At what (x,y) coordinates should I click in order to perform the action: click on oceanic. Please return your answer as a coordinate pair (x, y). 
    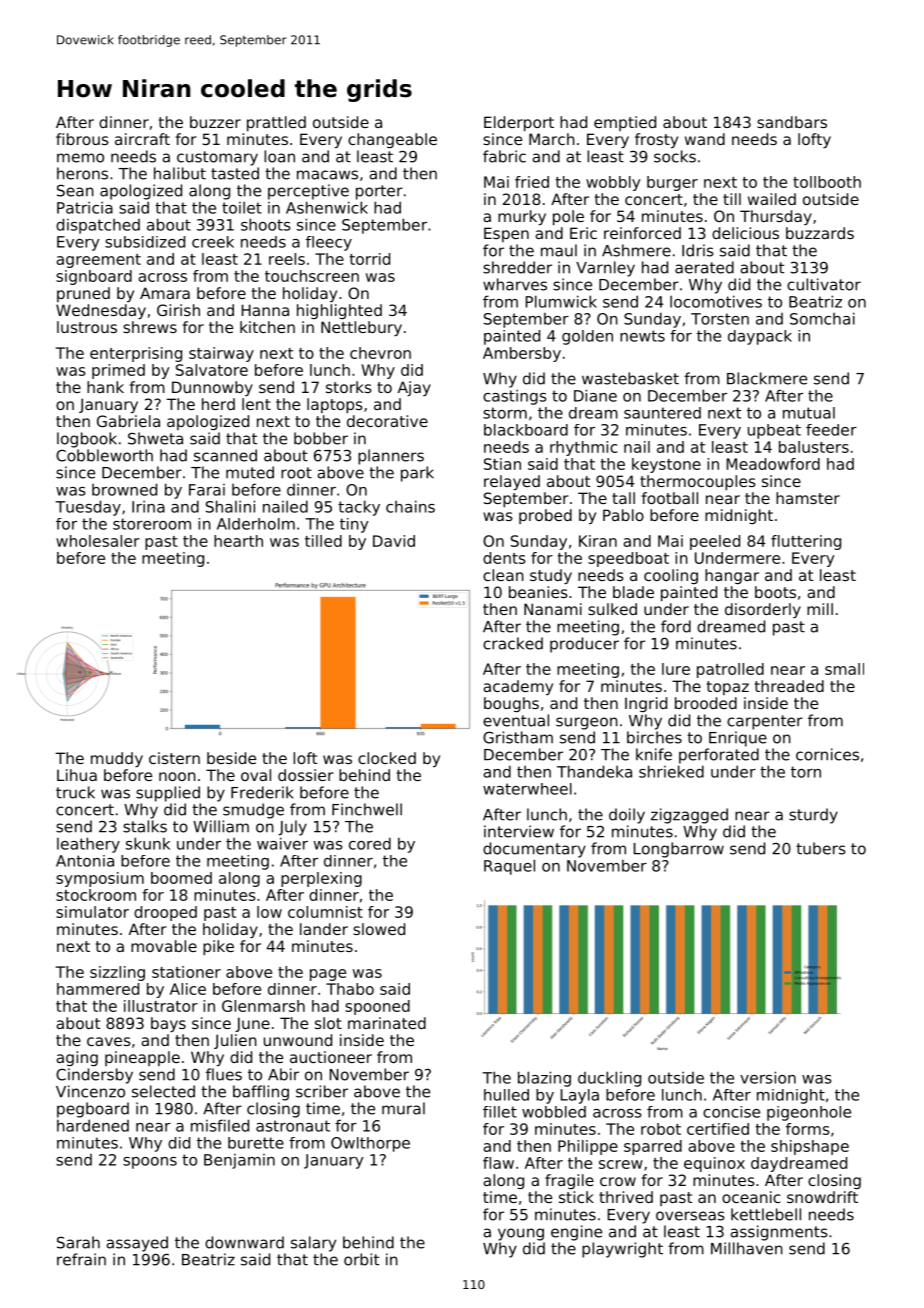
    Looking at the image, I should click on (751, 1197).
